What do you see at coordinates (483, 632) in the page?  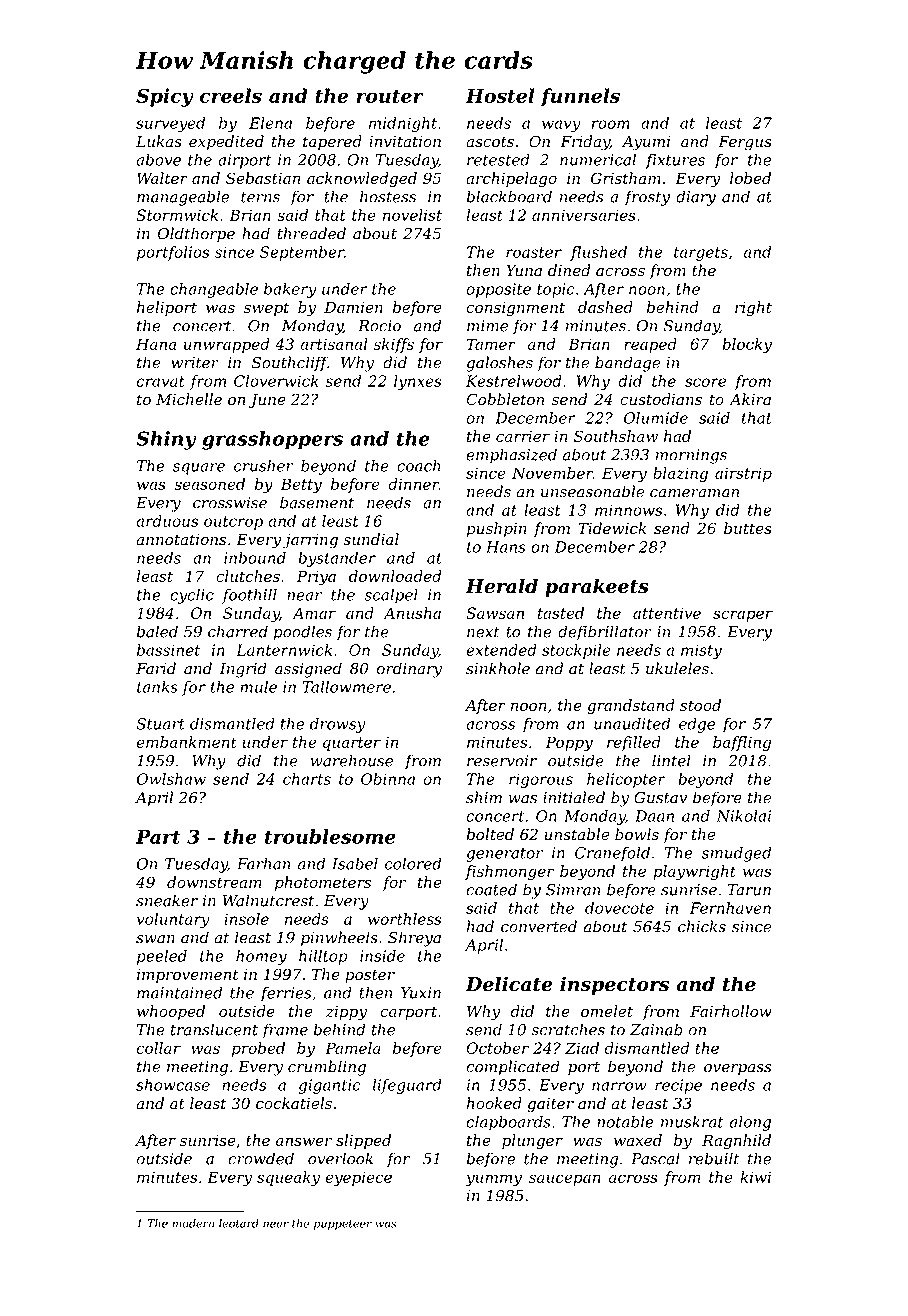 I see `next` at bounding box center [483, 632].
